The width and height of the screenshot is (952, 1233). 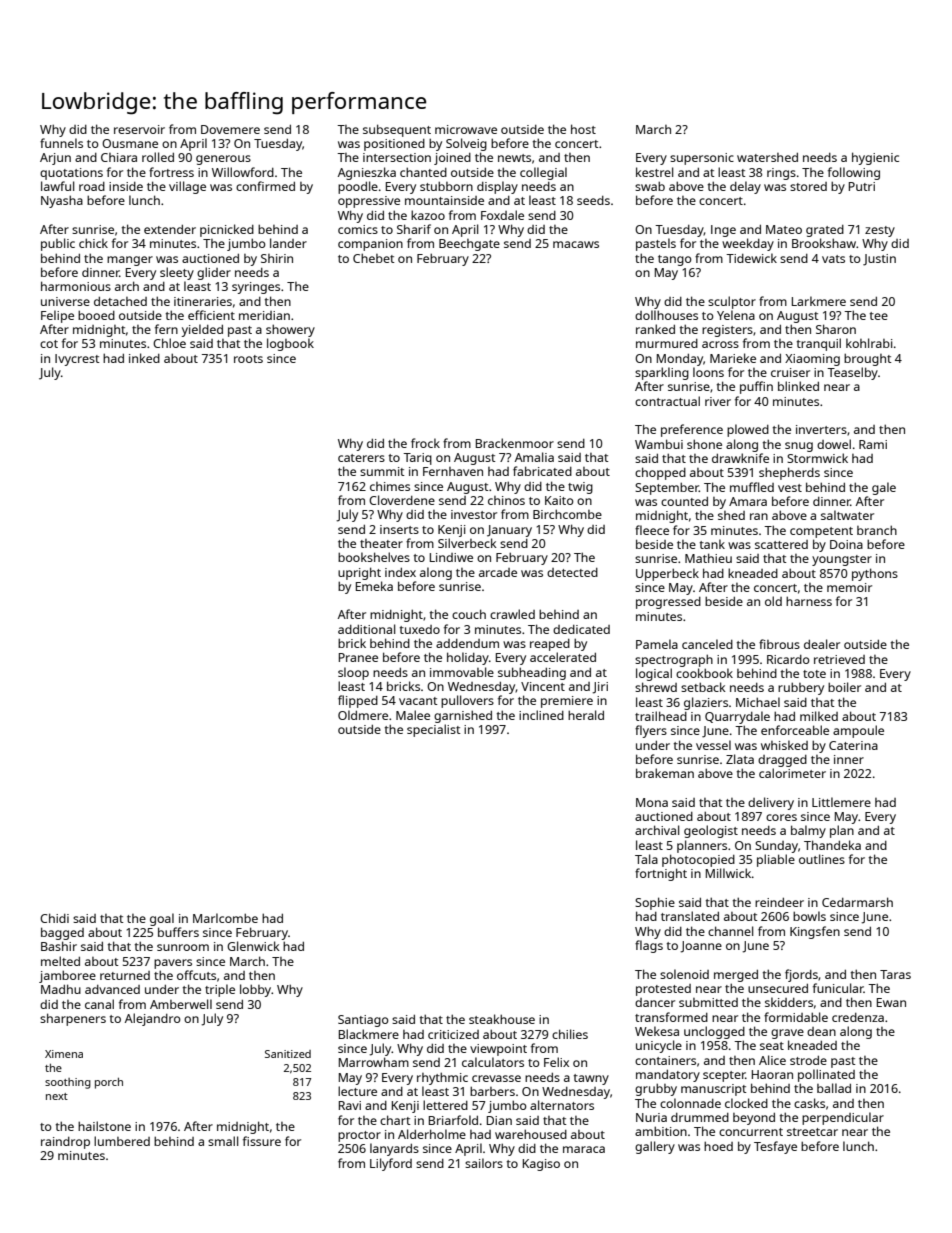 What do you see at coordinates (572, 572) in the screenshot?
I see `detected` at bounding box center [572, 572].
